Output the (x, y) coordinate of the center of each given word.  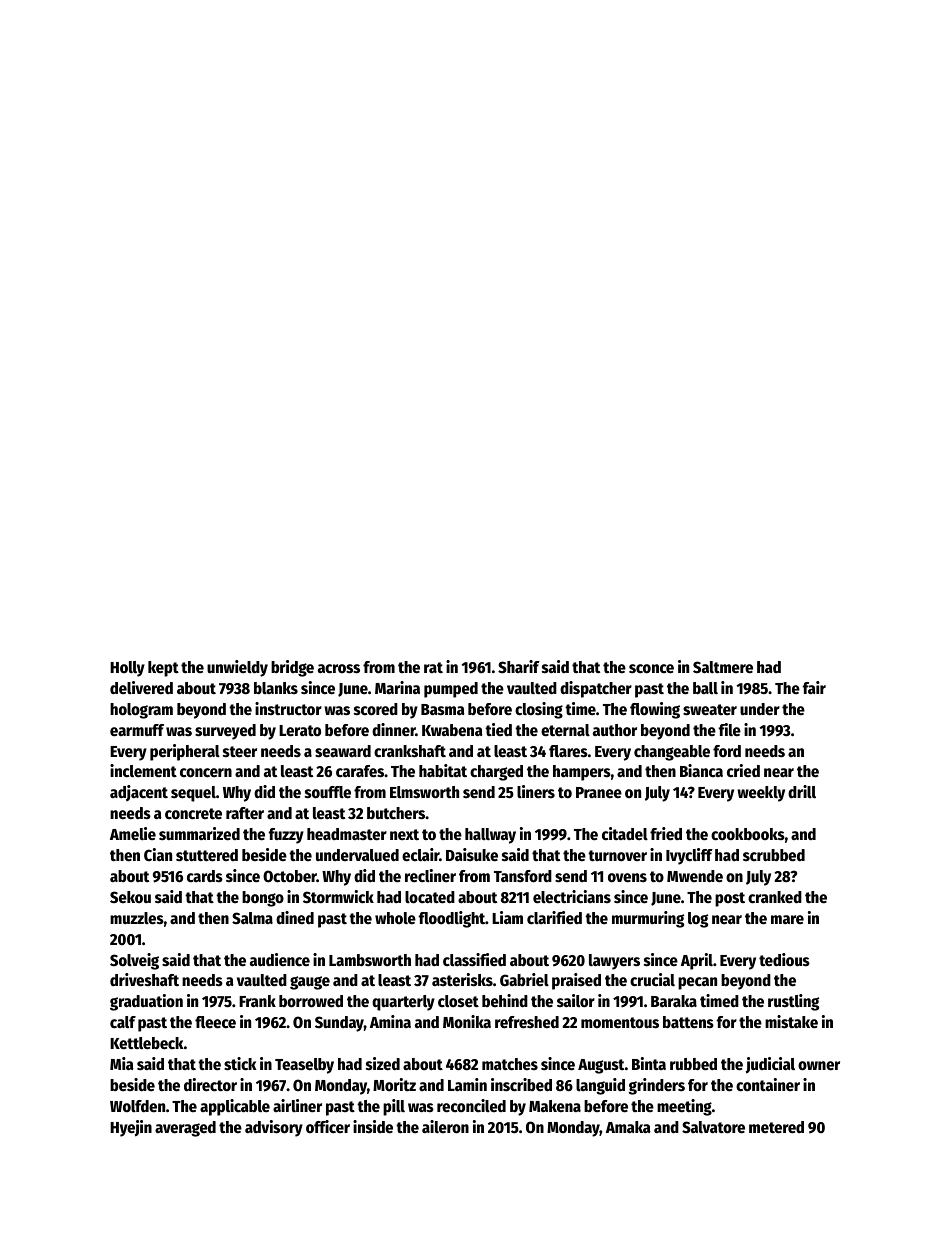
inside (373, 1127)
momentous (620, 1023)
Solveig (134, 961)
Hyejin (131, 1128)
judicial (770, 1065)
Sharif (519, 667)
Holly (127, 669)
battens (688, 1022)
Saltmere (723, 667)
